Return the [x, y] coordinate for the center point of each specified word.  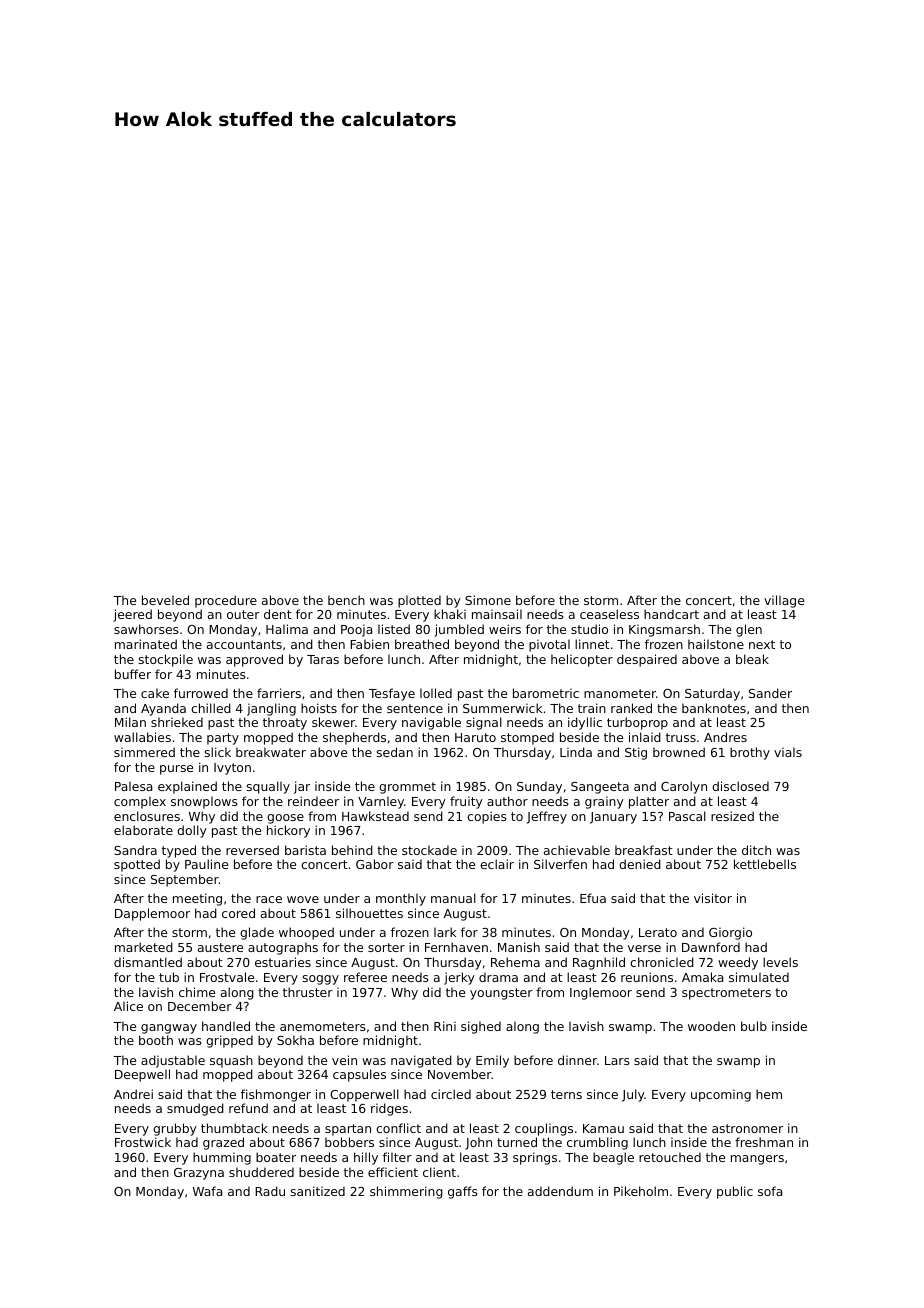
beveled [165, 600]
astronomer [747, 1128]
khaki [450, 614]
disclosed [740, 786]
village [784, 601]
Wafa [207, 1191]
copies [487, 817]
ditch [756, 850]
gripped [229, 1041]
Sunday [539, 787]
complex [140, 802]
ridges [389, 1109]
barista [305, 850]
